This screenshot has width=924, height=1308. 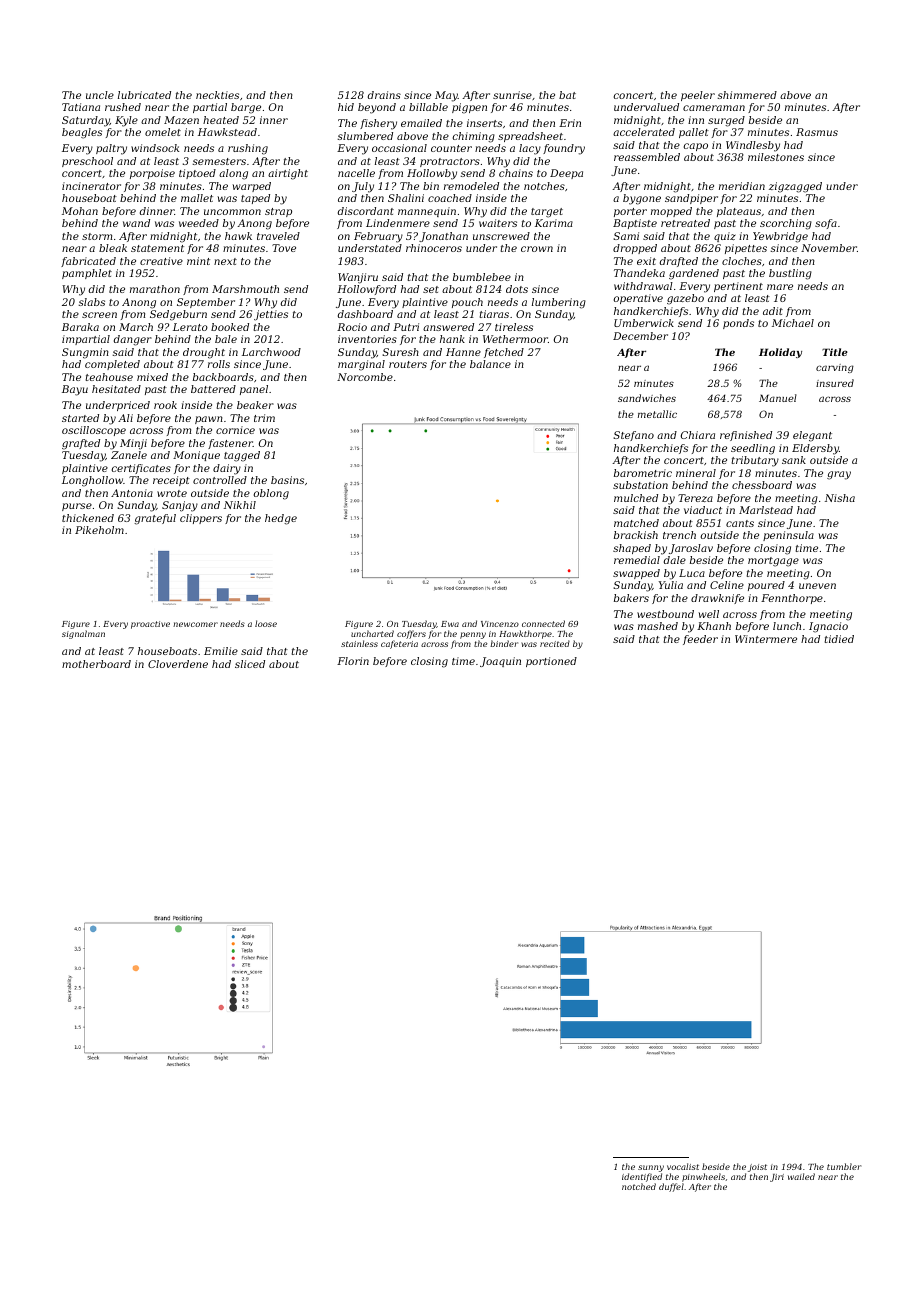 What do you see at coordinates (91, 186) in the screenshot?
I see `incinerator` at bounding box center [91, 186].
